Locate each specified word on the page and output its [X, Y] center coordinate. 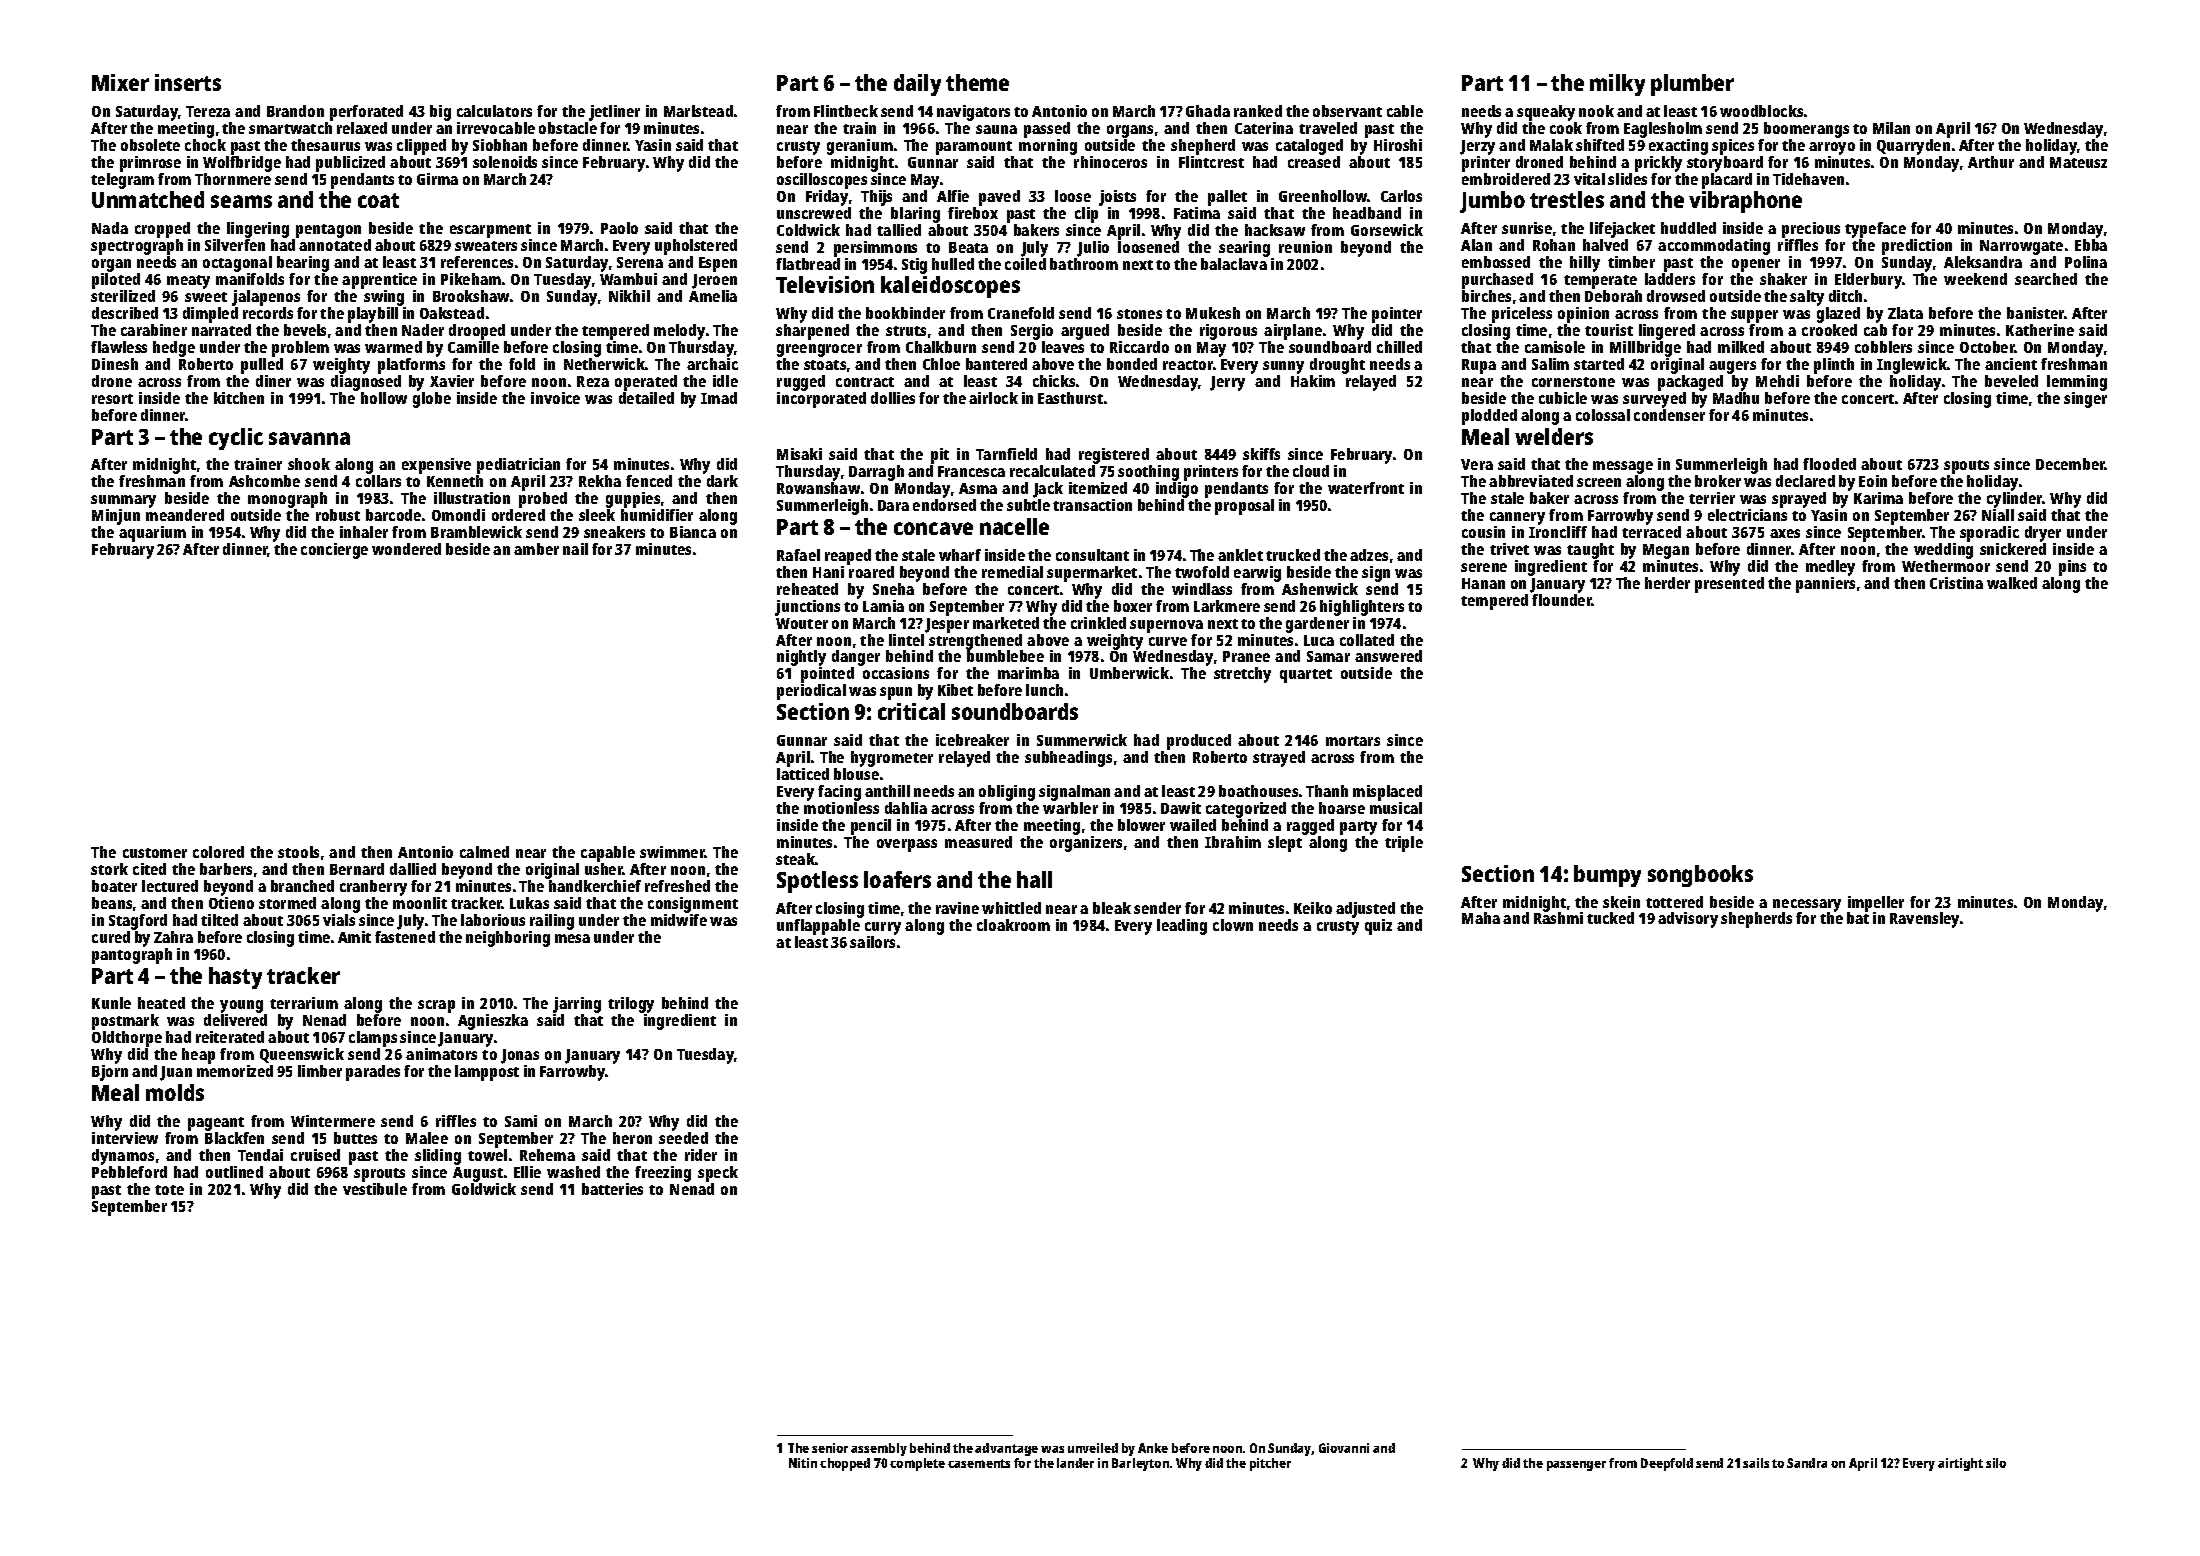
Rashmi [1558, 918]
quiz [1378, 927]
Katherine [2040, 330]
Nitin [803, 1463]
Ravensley [1924, 920]
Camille [473, 347]
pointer [1397, 315]
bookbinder [905, 313]
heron [632, 1138]
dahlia [906, 808]
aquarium [152, 534]
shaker [1783, 279]
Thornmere [233, 179]
